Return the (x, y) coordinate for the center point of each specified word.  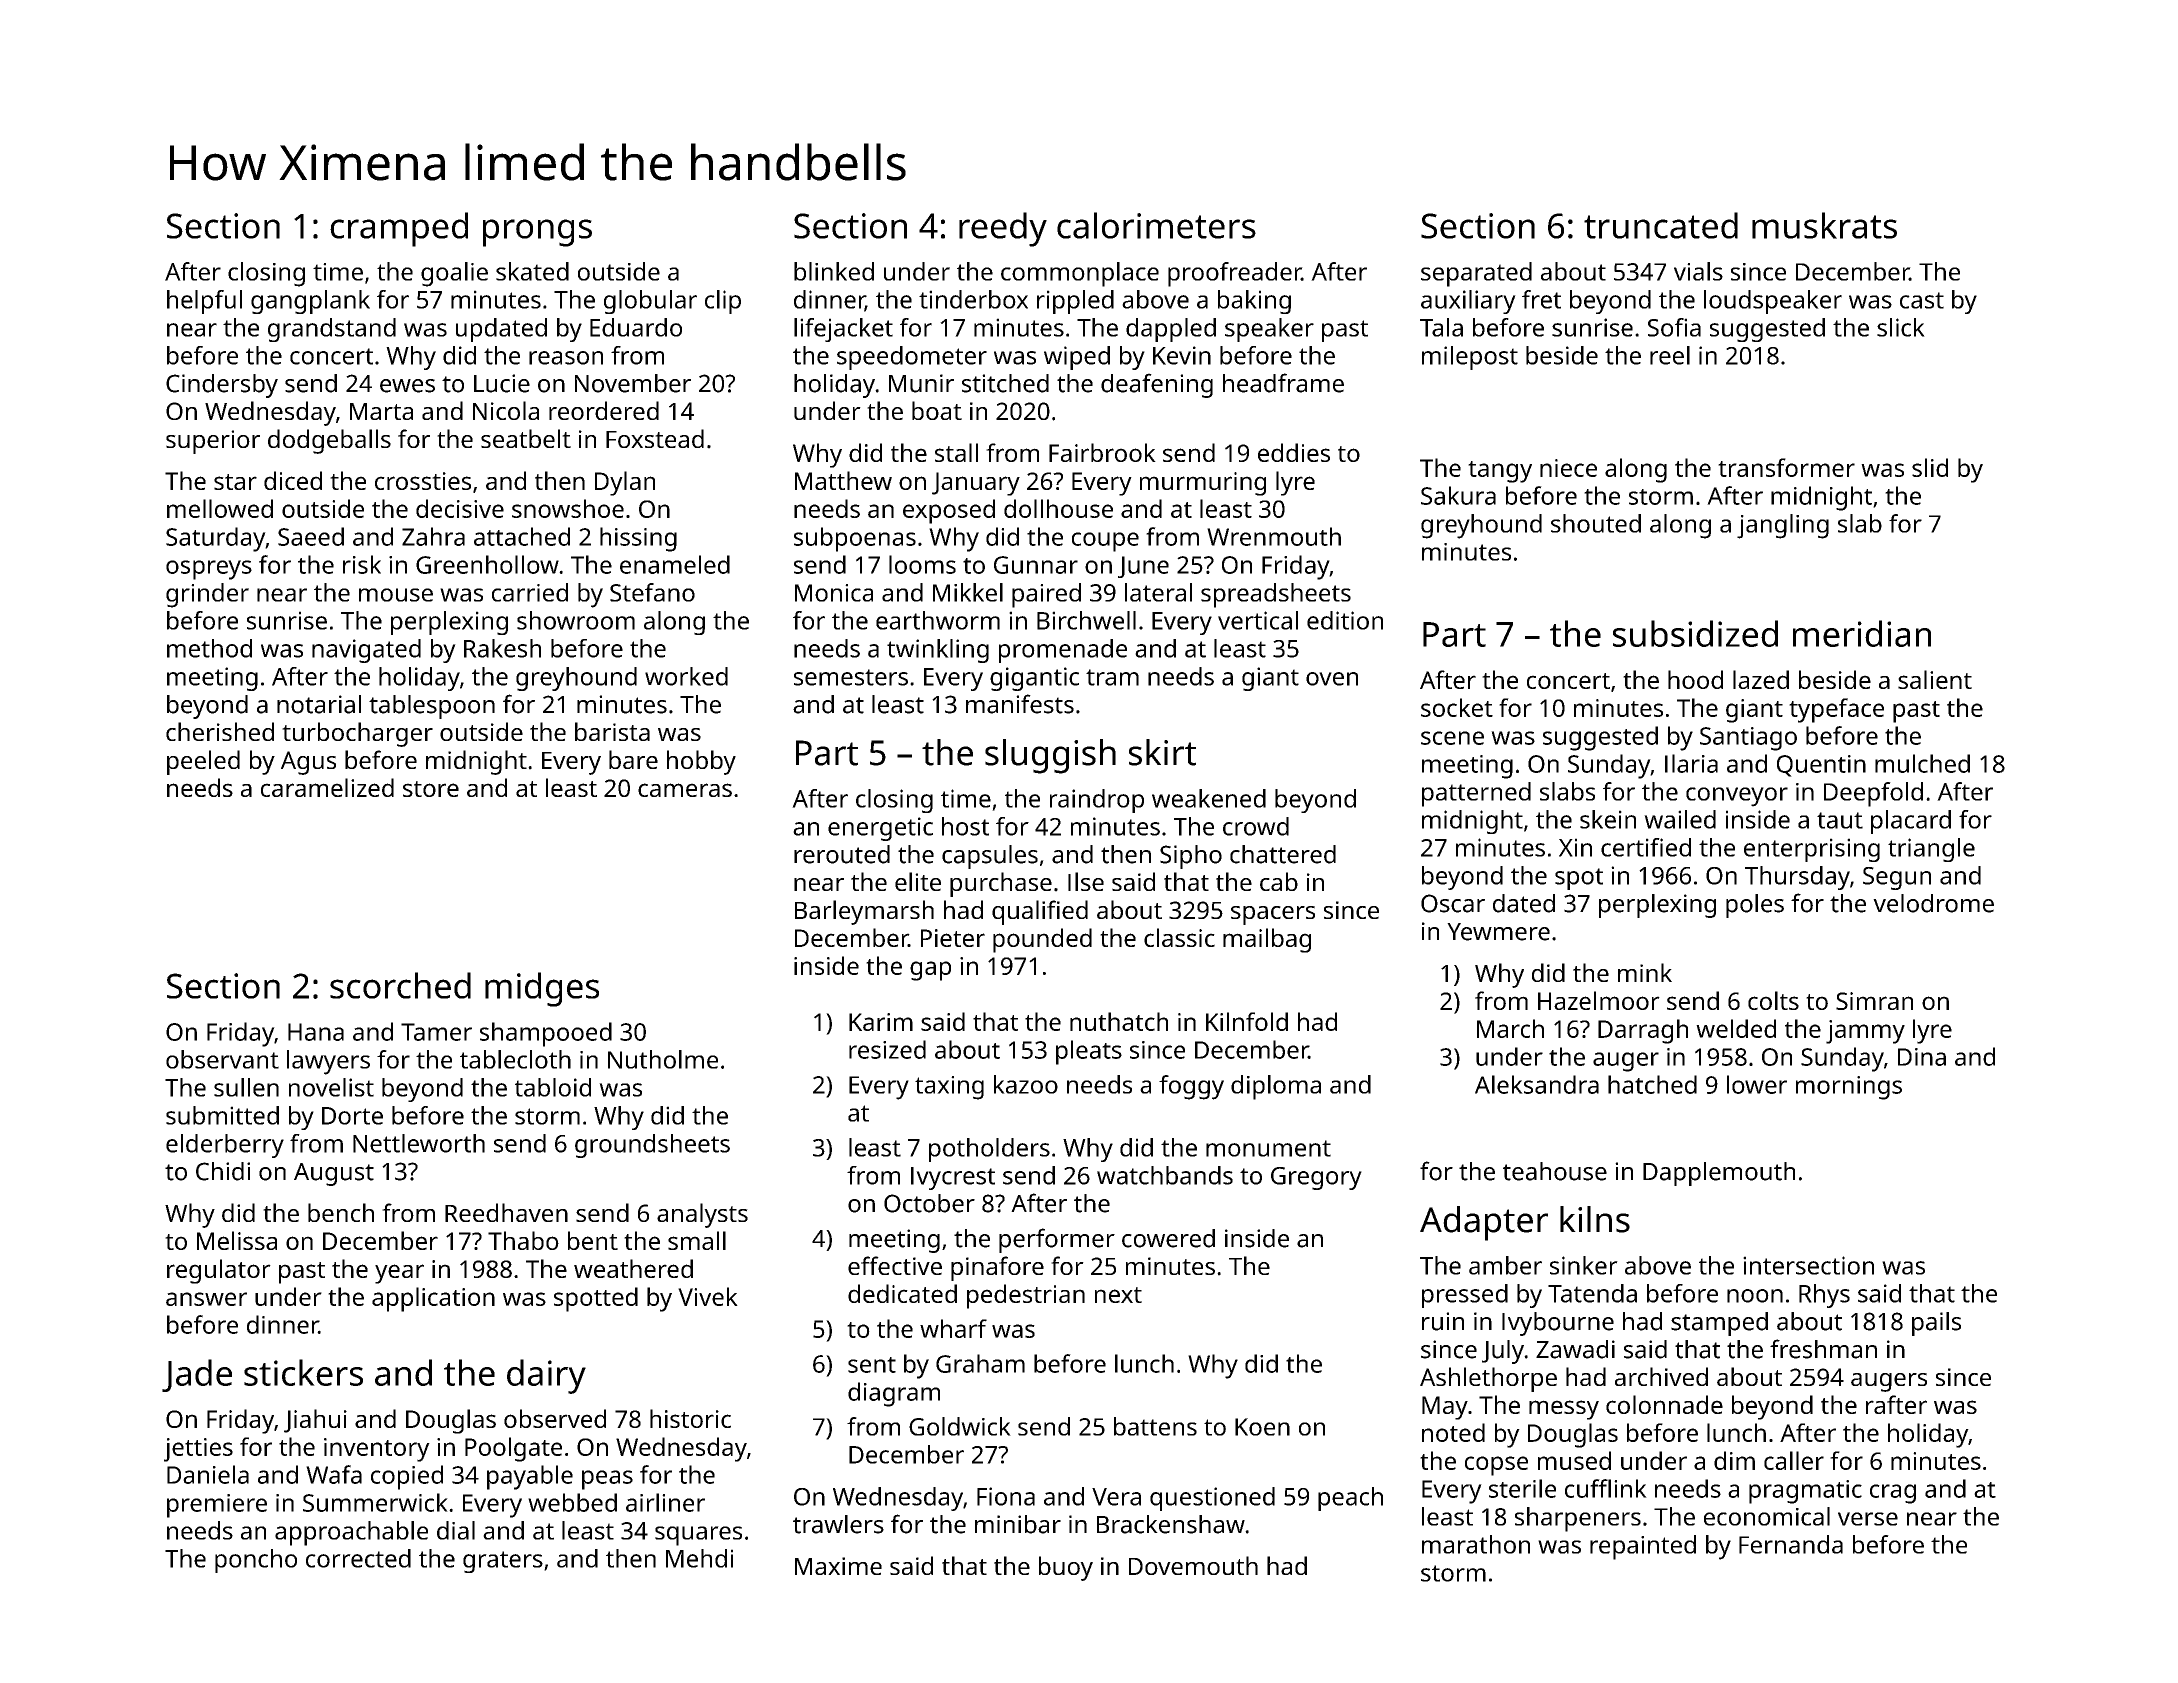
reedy (1003, 229)
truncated (1661, 225)
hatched (1652, 1084)
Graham (980, 1363)
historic (690, 1418)
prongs (537, 233)
